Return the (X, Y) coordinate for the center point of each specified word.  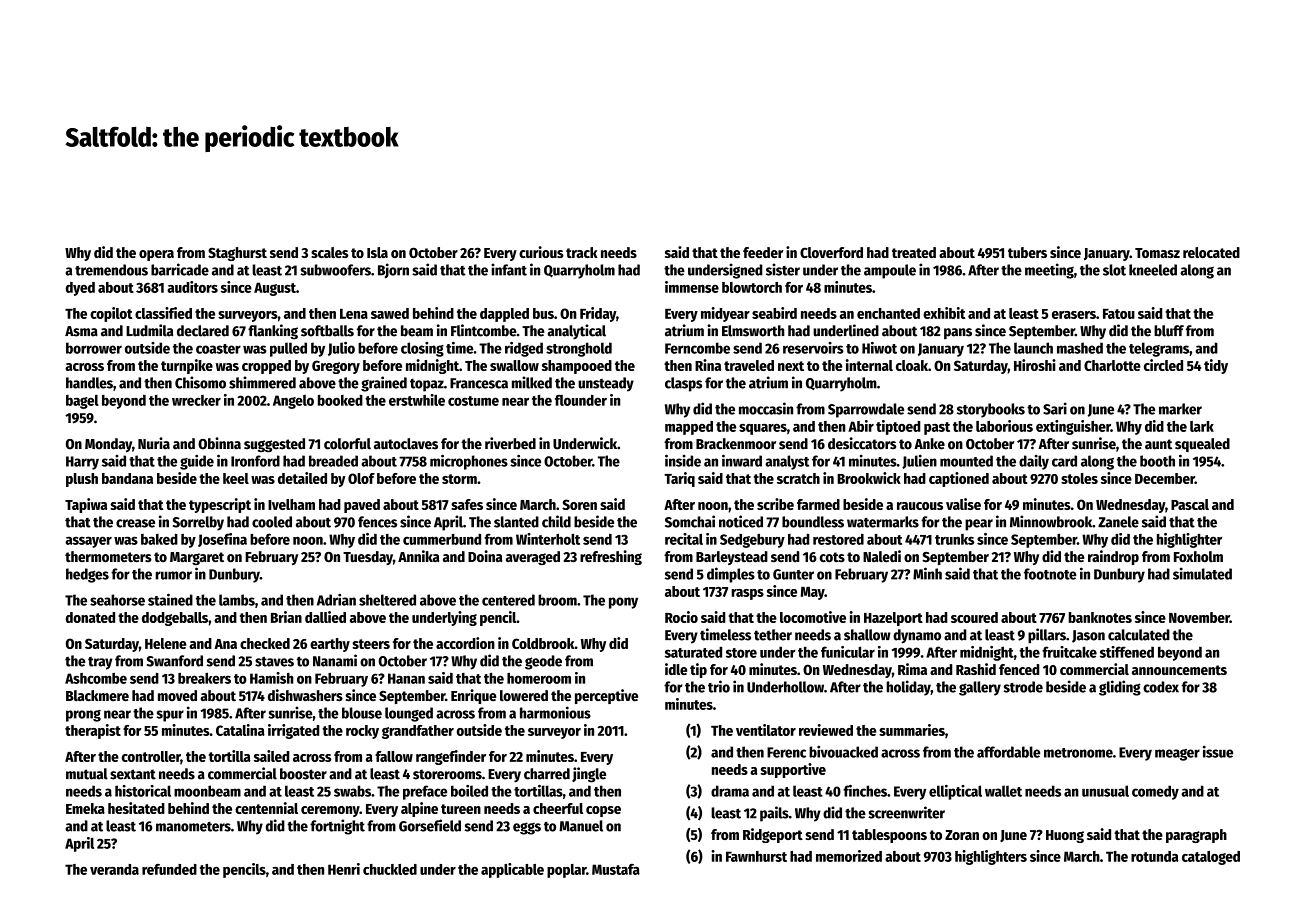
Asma (81, 331)
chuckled (390, 869)
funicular (848, 652)
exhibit (944, 313)
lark (1202, 426)
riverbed (510, 443)
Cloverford (831, 252)
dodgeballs (175, 619)
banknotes (1100, 617)
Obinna (219, 443)
